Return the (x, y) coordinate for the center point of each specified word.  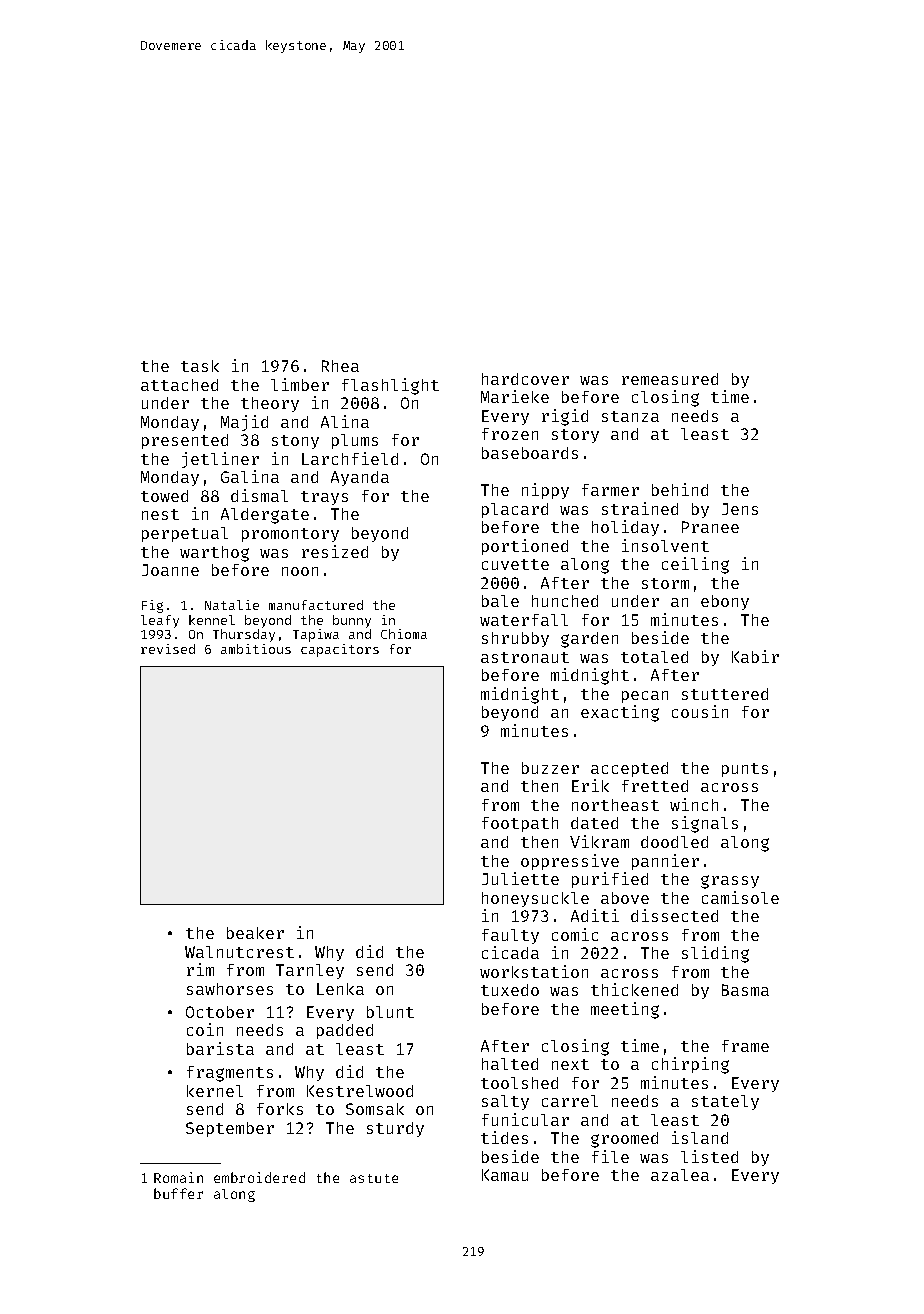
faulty (510, 936)
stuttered (725, 694)
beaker (255, 933)
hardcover (525, 379)
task (200, 366)
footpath (520, 824)
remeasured (670, 379)
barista (220, 1048)
